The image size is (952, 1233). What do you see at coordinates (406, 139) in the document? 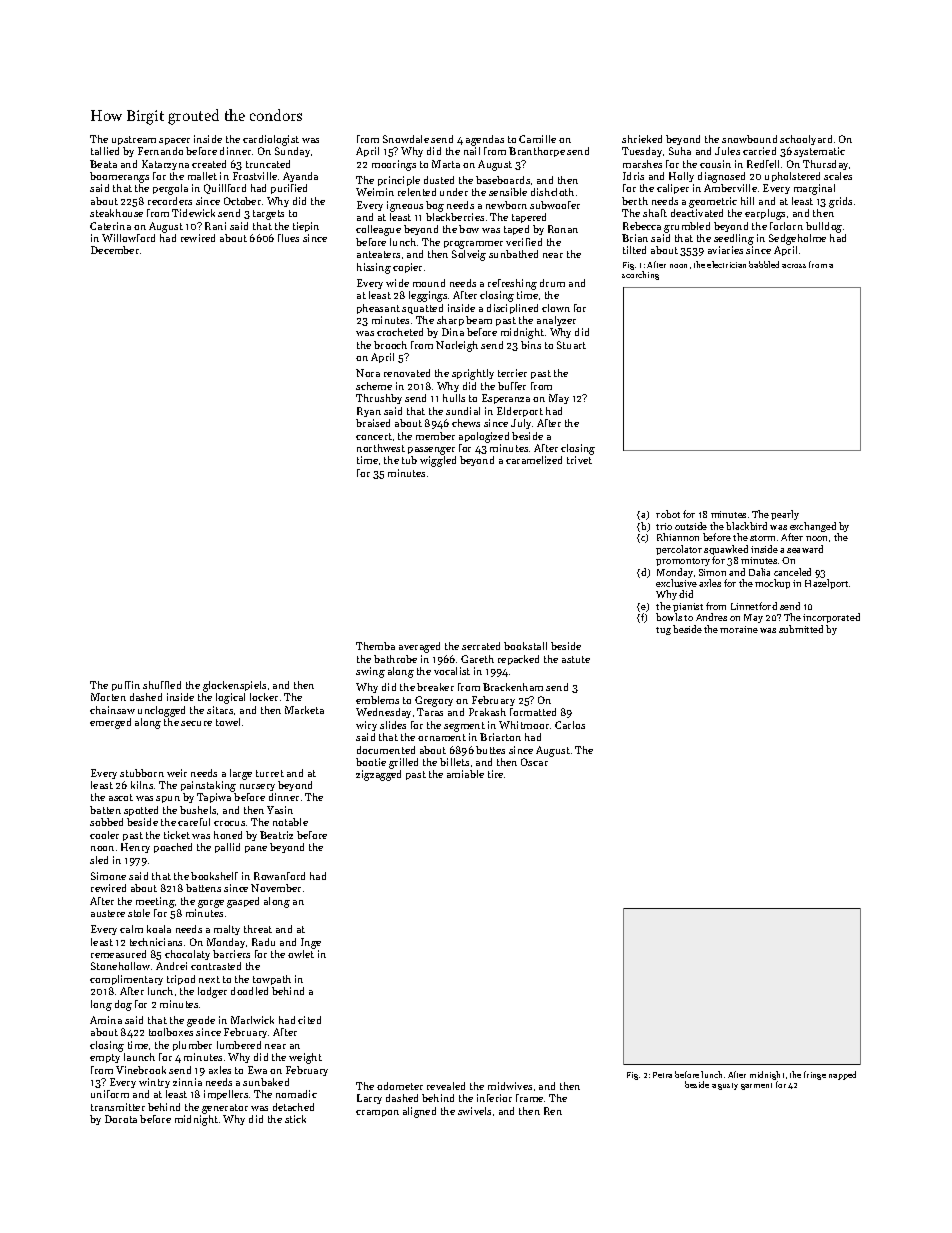
I see `Snowdale` at bounding box center [406, 139].
